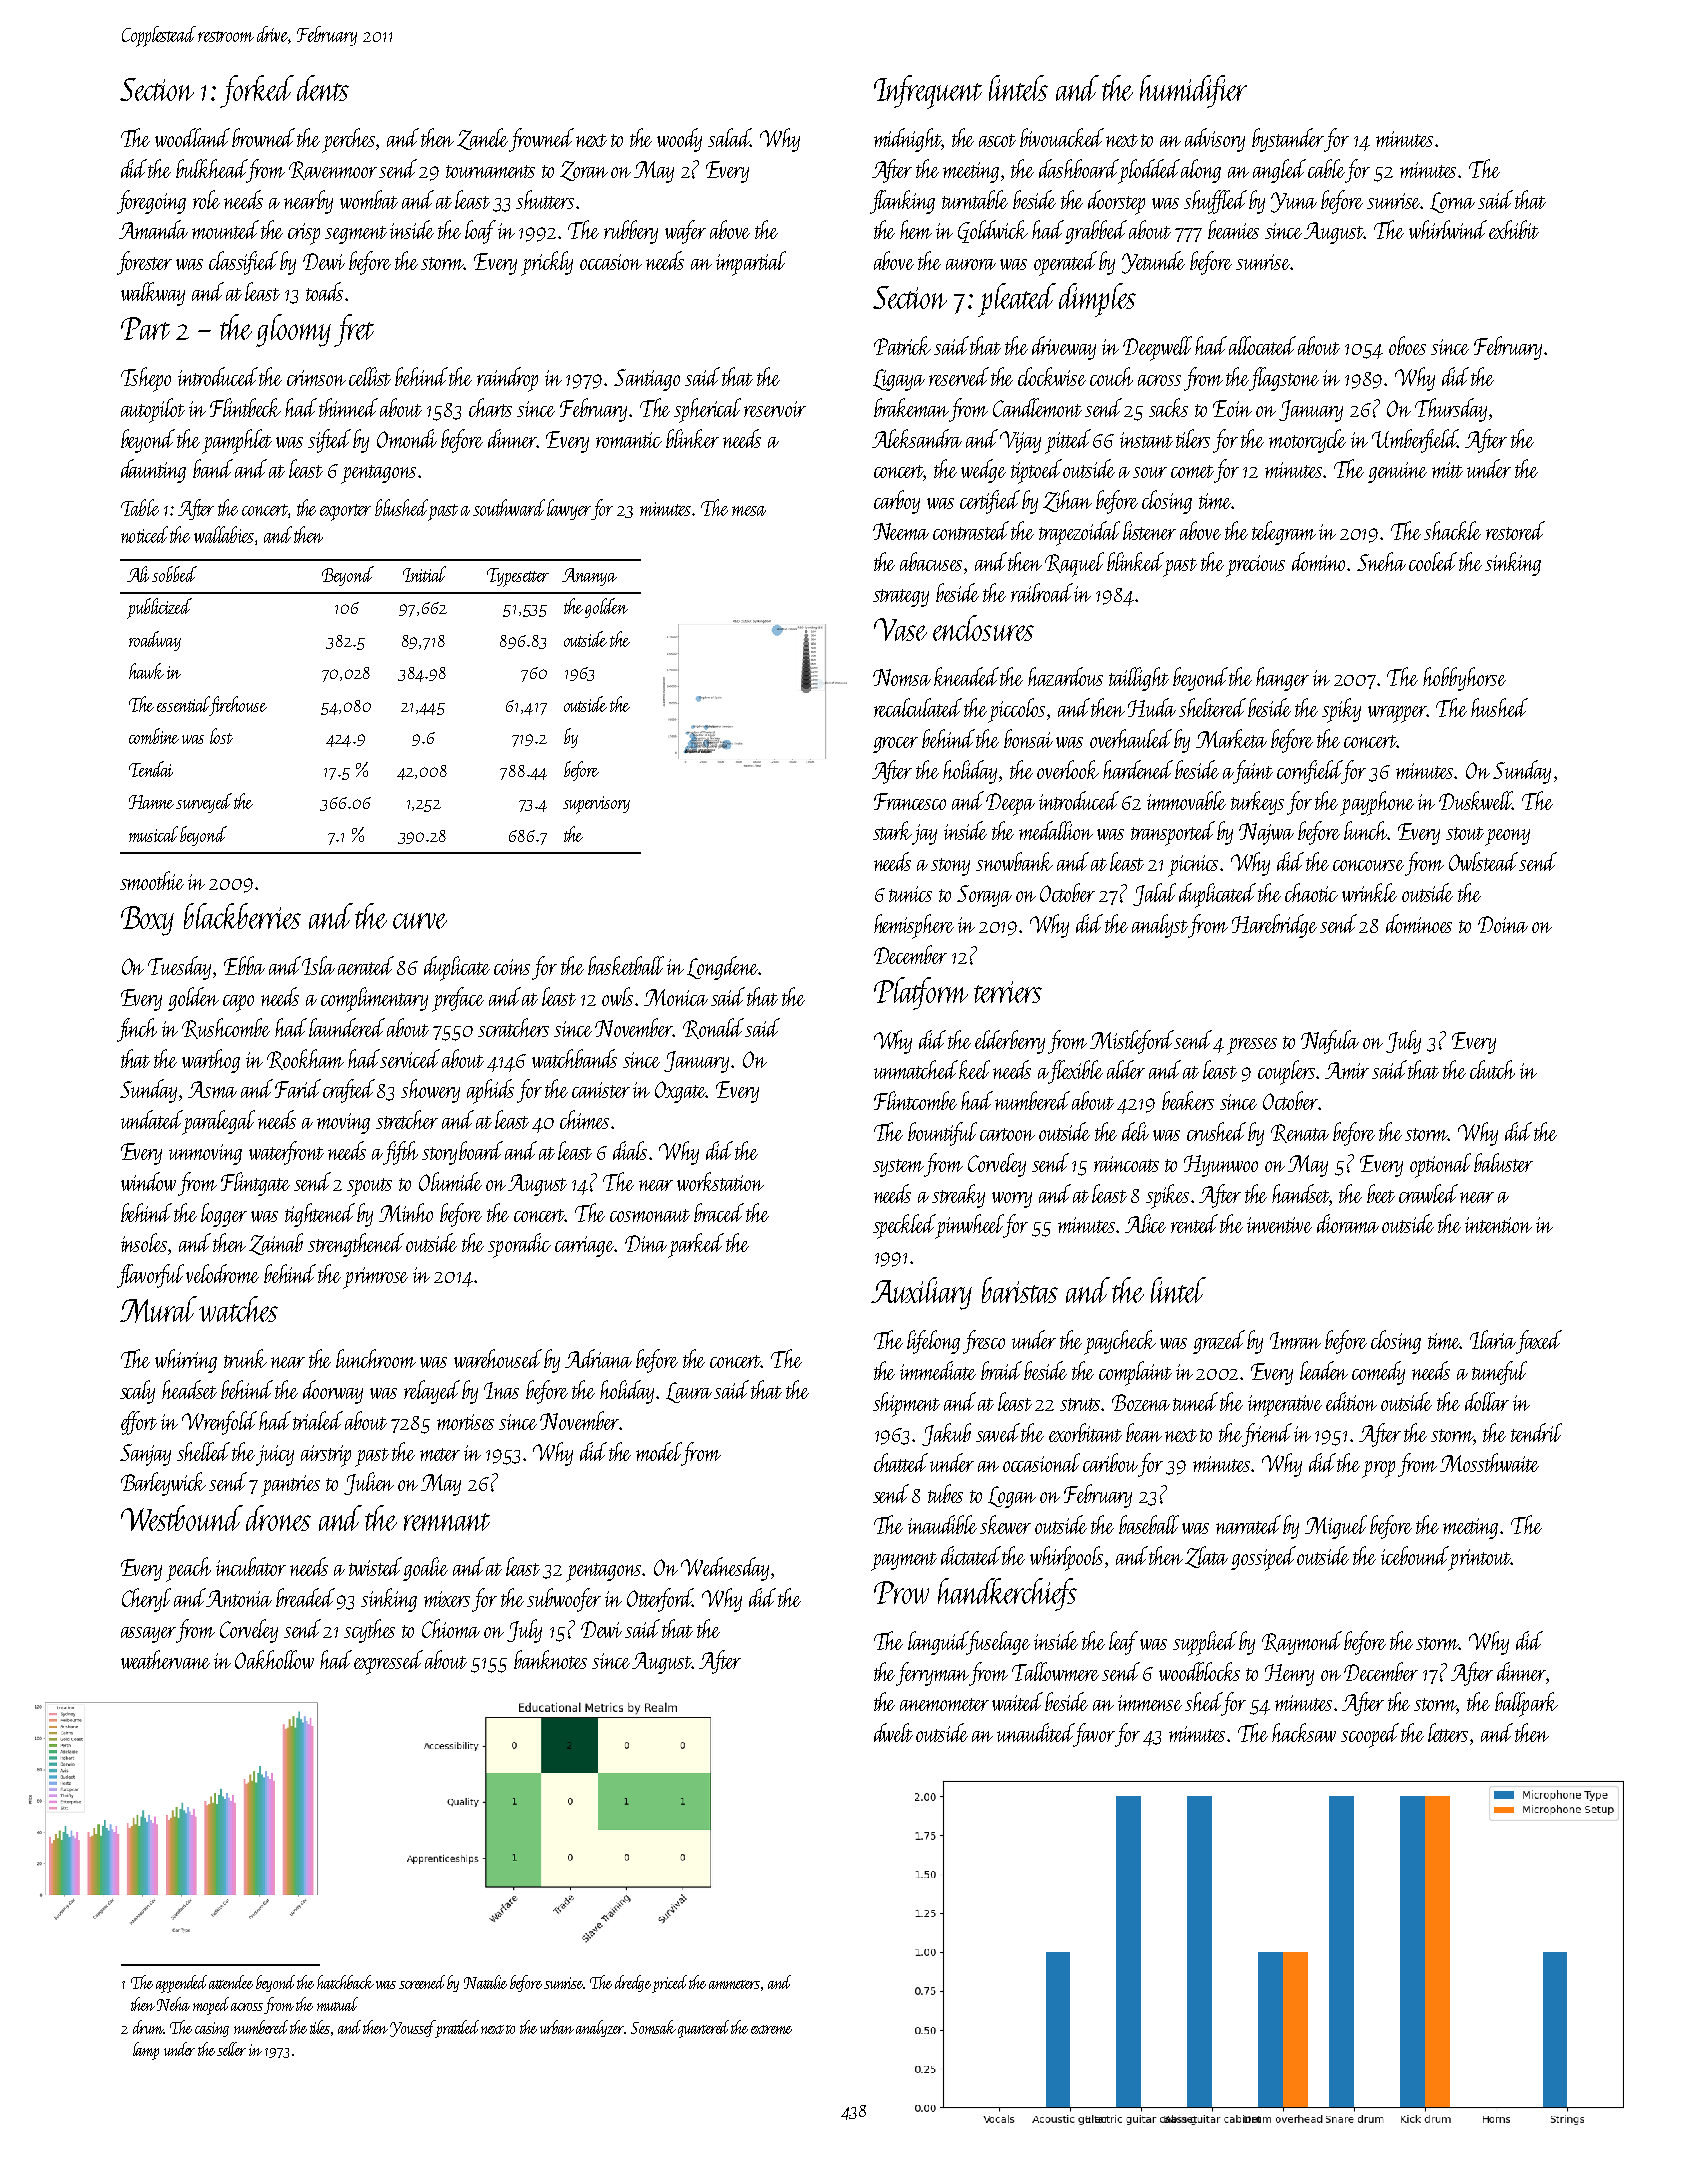 This document has height=2178, width=1683. What do you see at coordinates (928, 92) in the document?
I see `Infrequent` at bounding box center [928, 92].
